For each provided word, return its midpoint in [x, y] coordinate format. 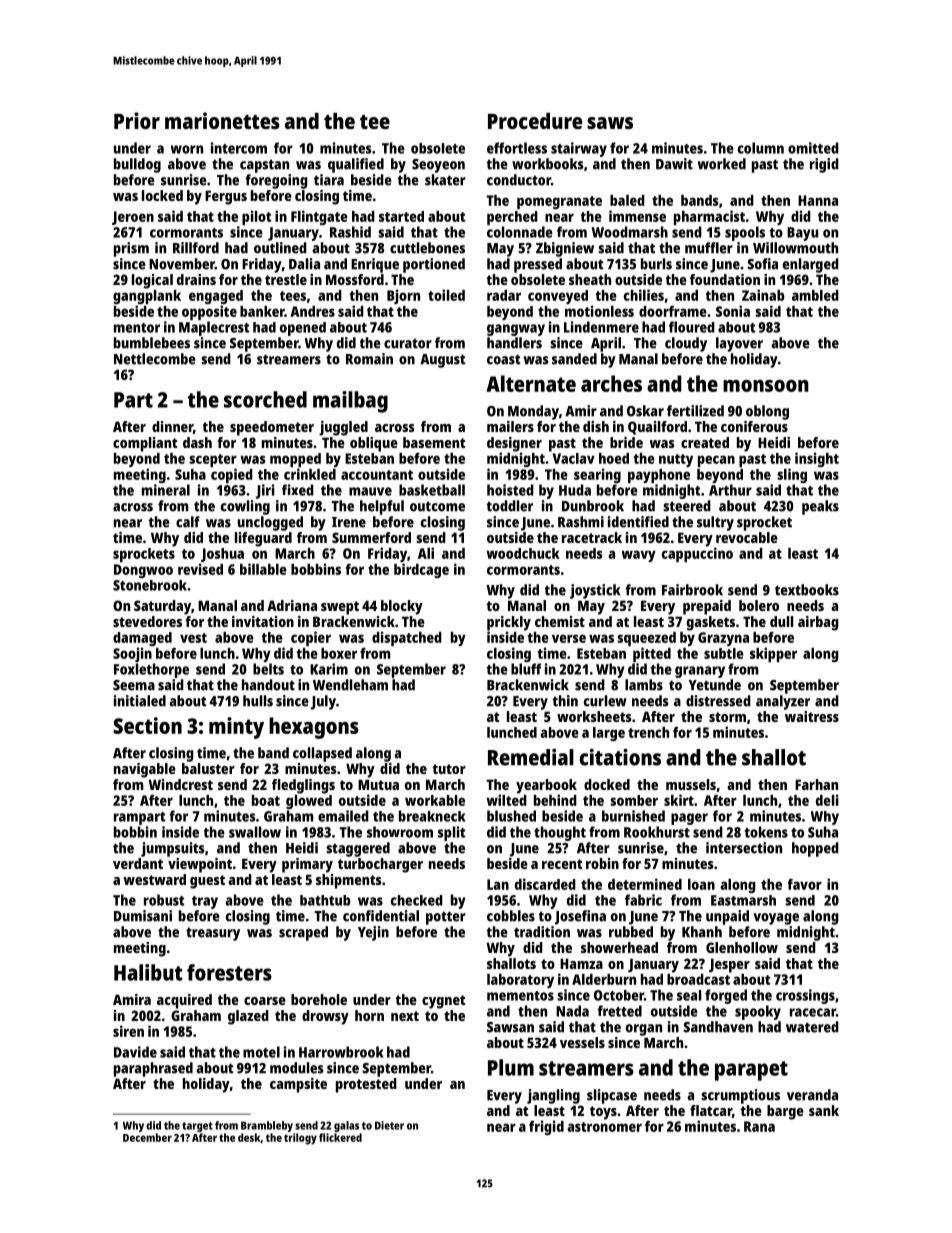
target [197, 1127]
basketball [432, 490]
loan [701, 884]
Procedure [535, 121]
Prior [137, 120]
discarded [545, 884]
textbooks [807, 590]
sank [824, 1110]
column [761, 148]
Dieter [389, 1125]
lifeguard [263, 539]
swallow [255, 832]
